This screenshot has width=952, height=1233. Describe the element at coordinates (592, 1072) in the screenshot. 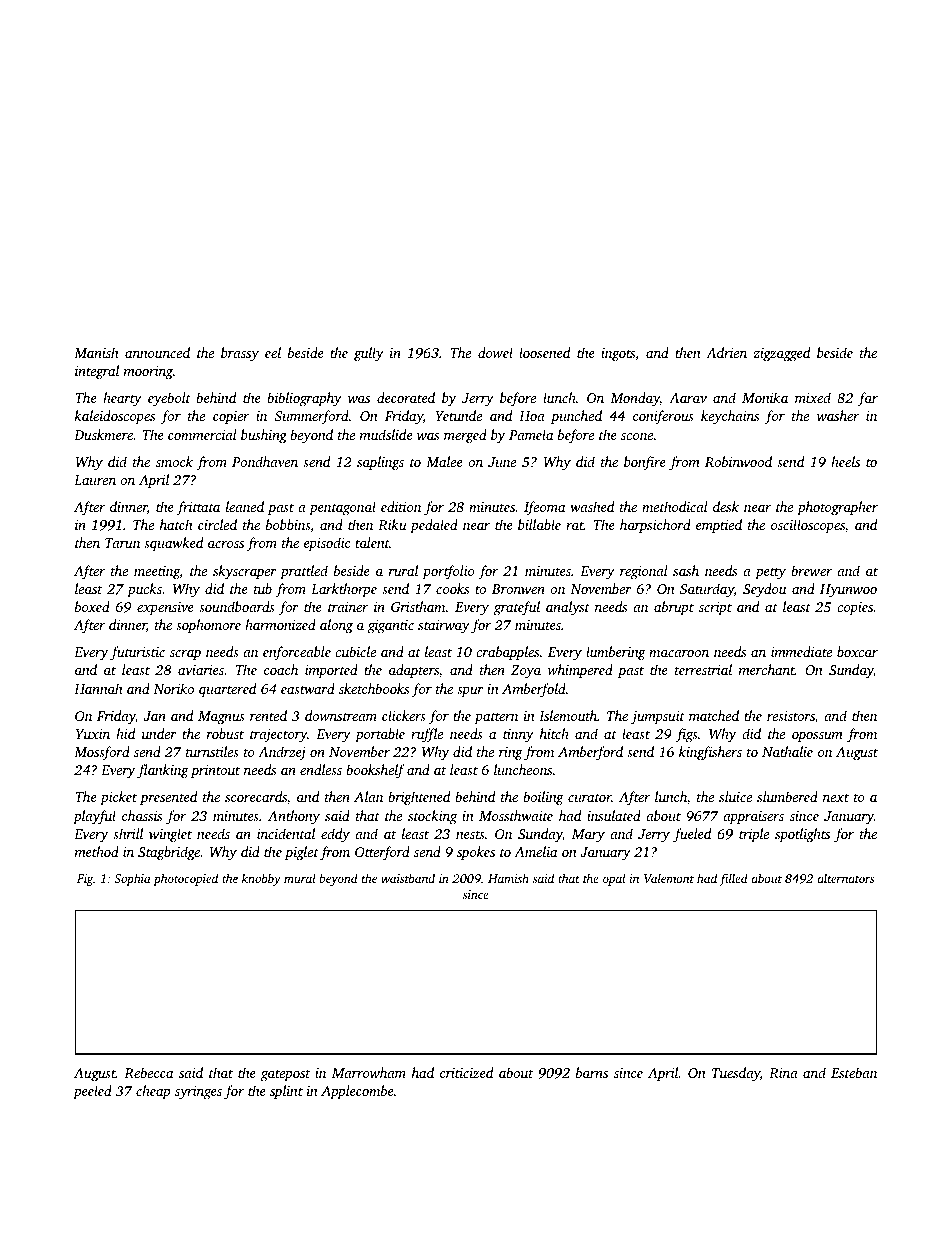

I see `barns` at that location.
